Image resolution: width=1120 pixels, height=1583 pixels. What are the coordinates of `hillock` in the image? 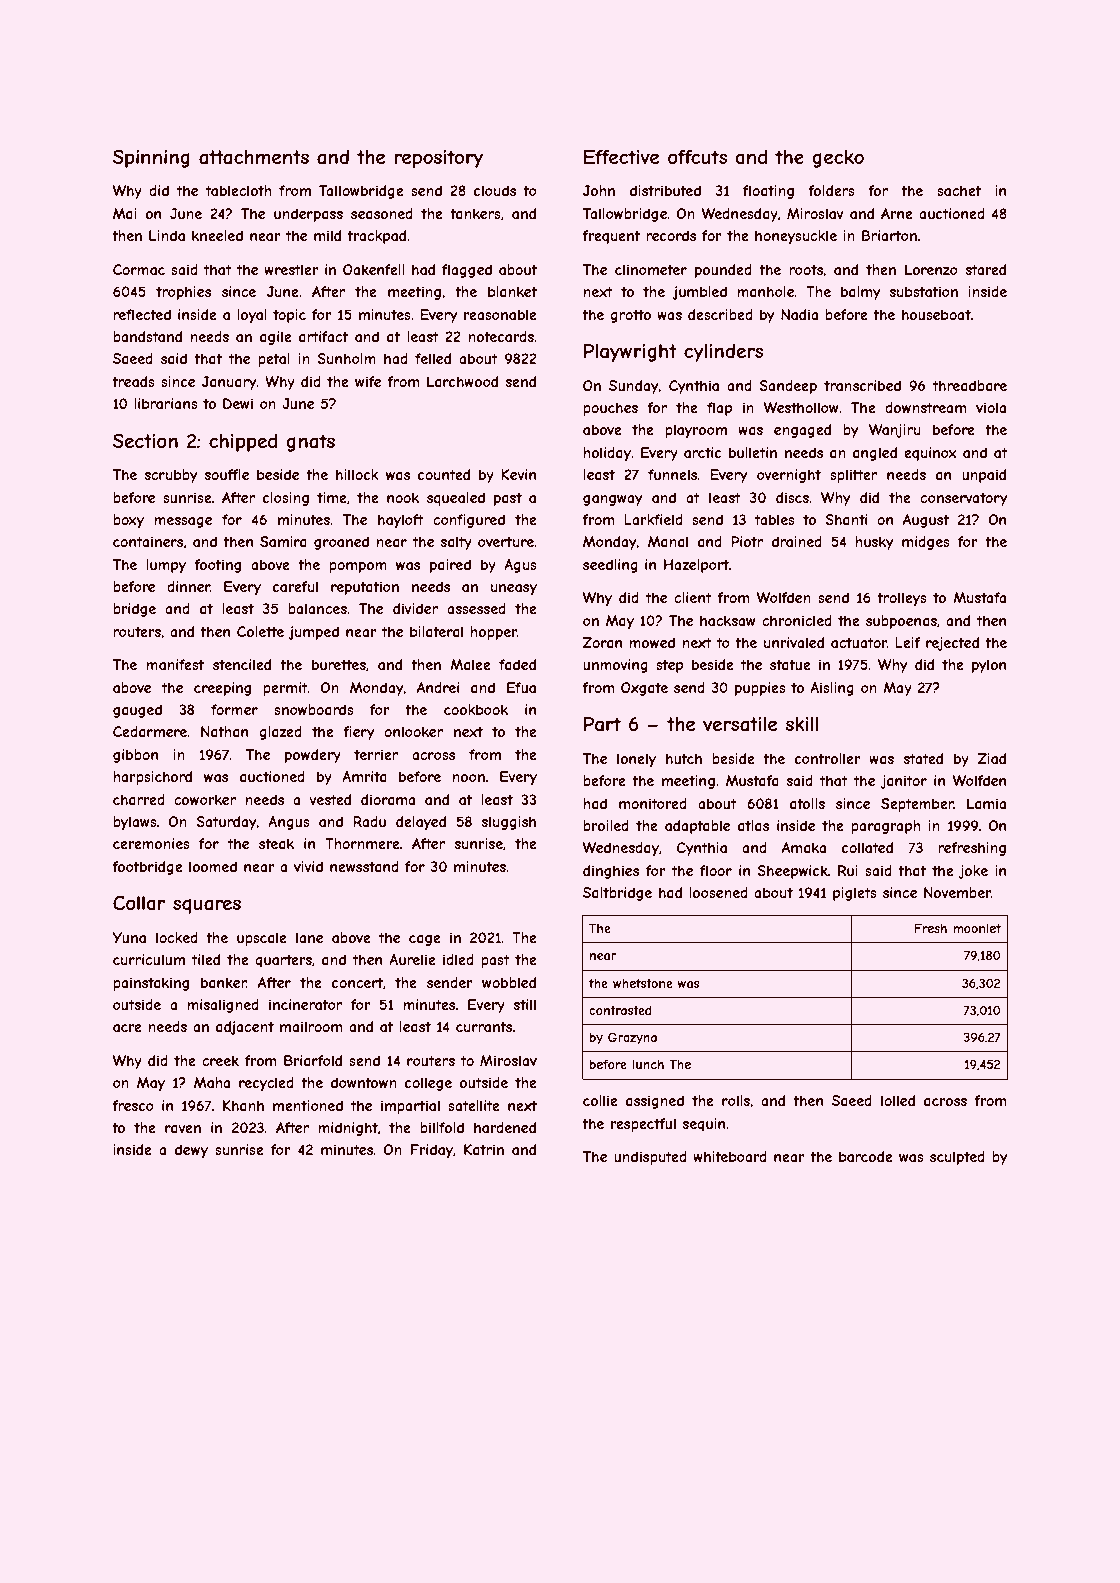 It's located at (357, 474).
